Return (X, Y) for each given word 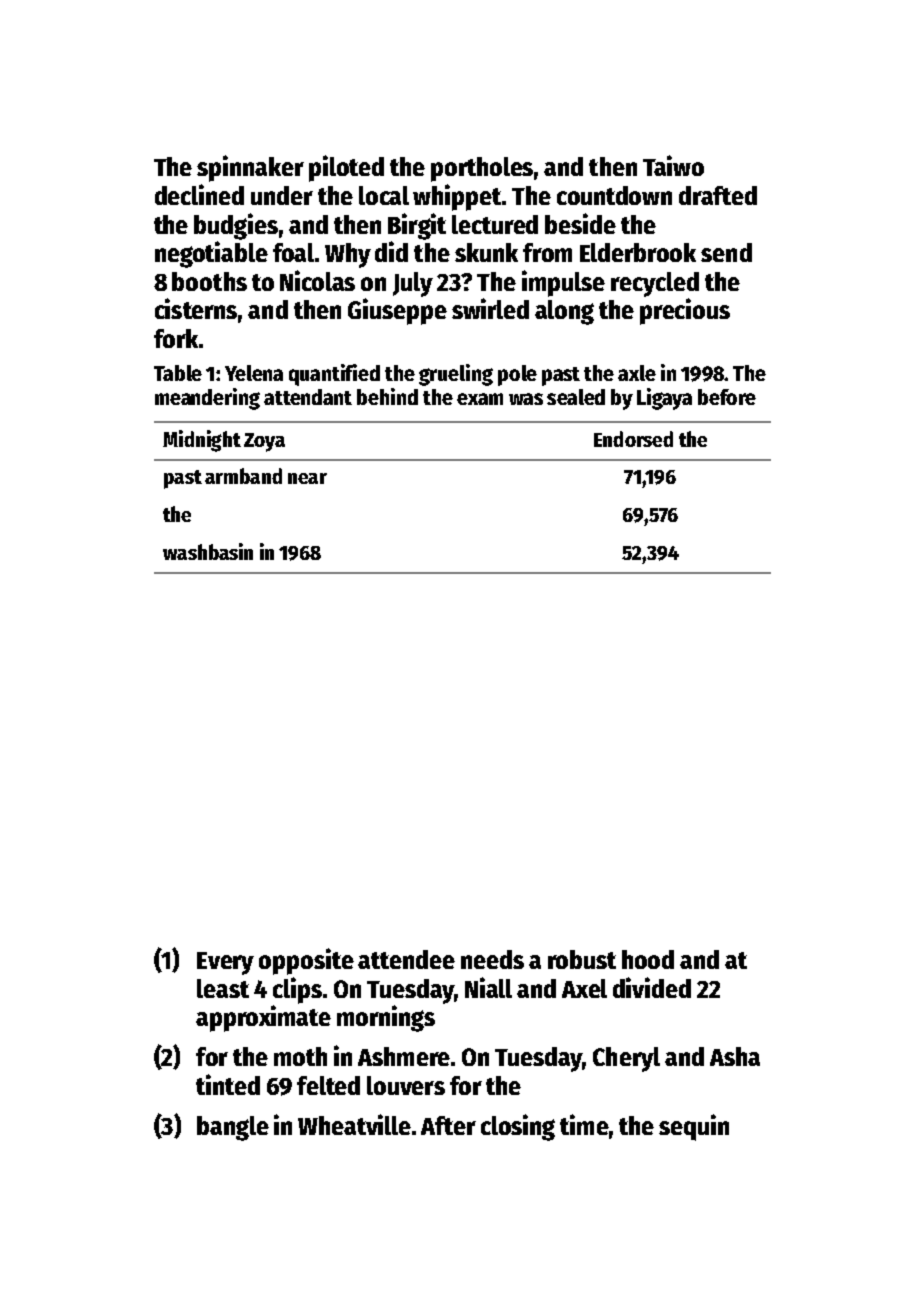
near (307, 478)
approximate (263, 1018)
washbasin (208, 551)
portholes (482, 169)
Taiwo (673, 165)
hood (648, 959)
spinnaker (250, 168)
